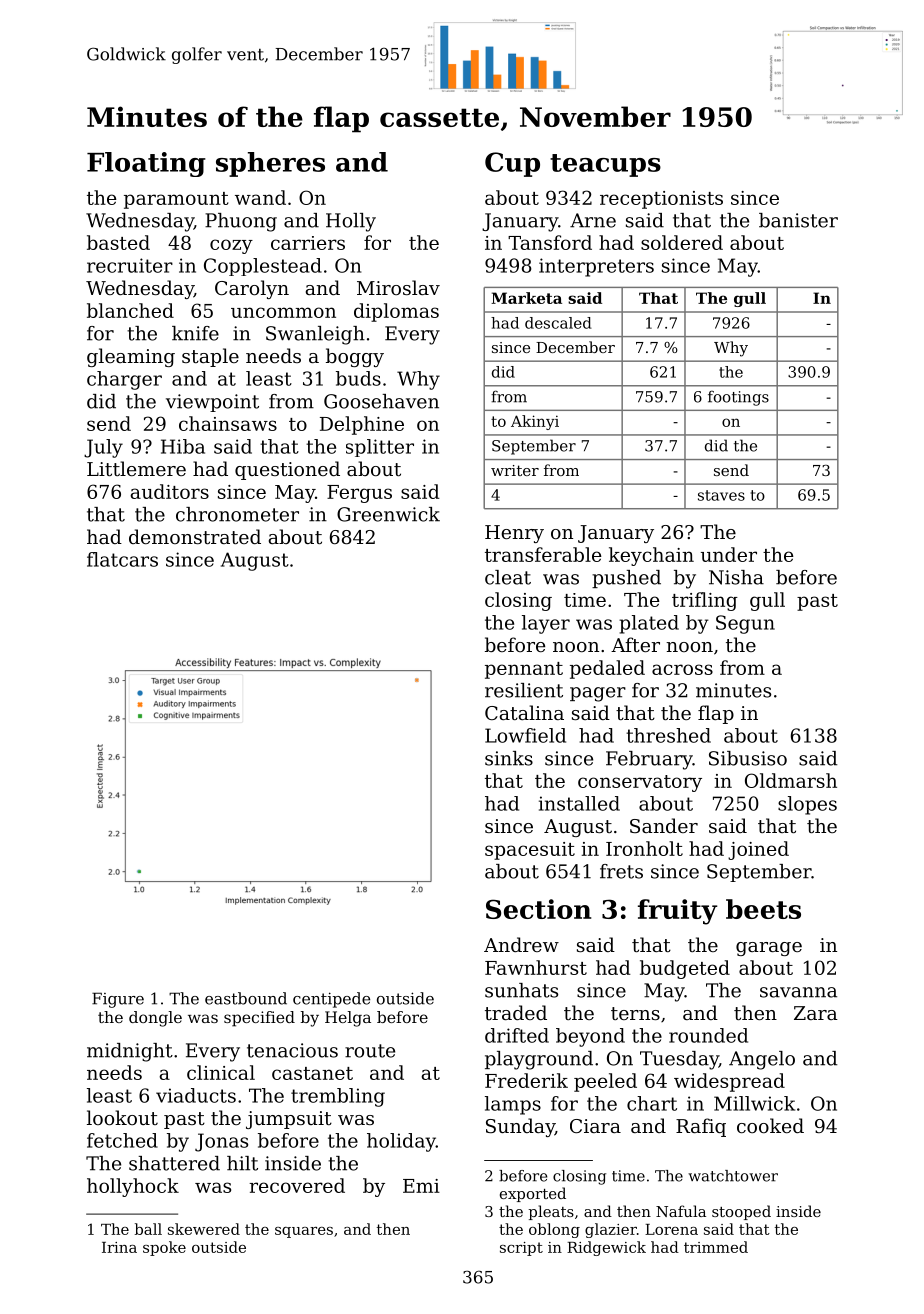 The height and width of the page is (1314, 924). What do you see at coordinates (716, 1247) in the page?
I see `trimmed` at bounding box center [716, 1247].
